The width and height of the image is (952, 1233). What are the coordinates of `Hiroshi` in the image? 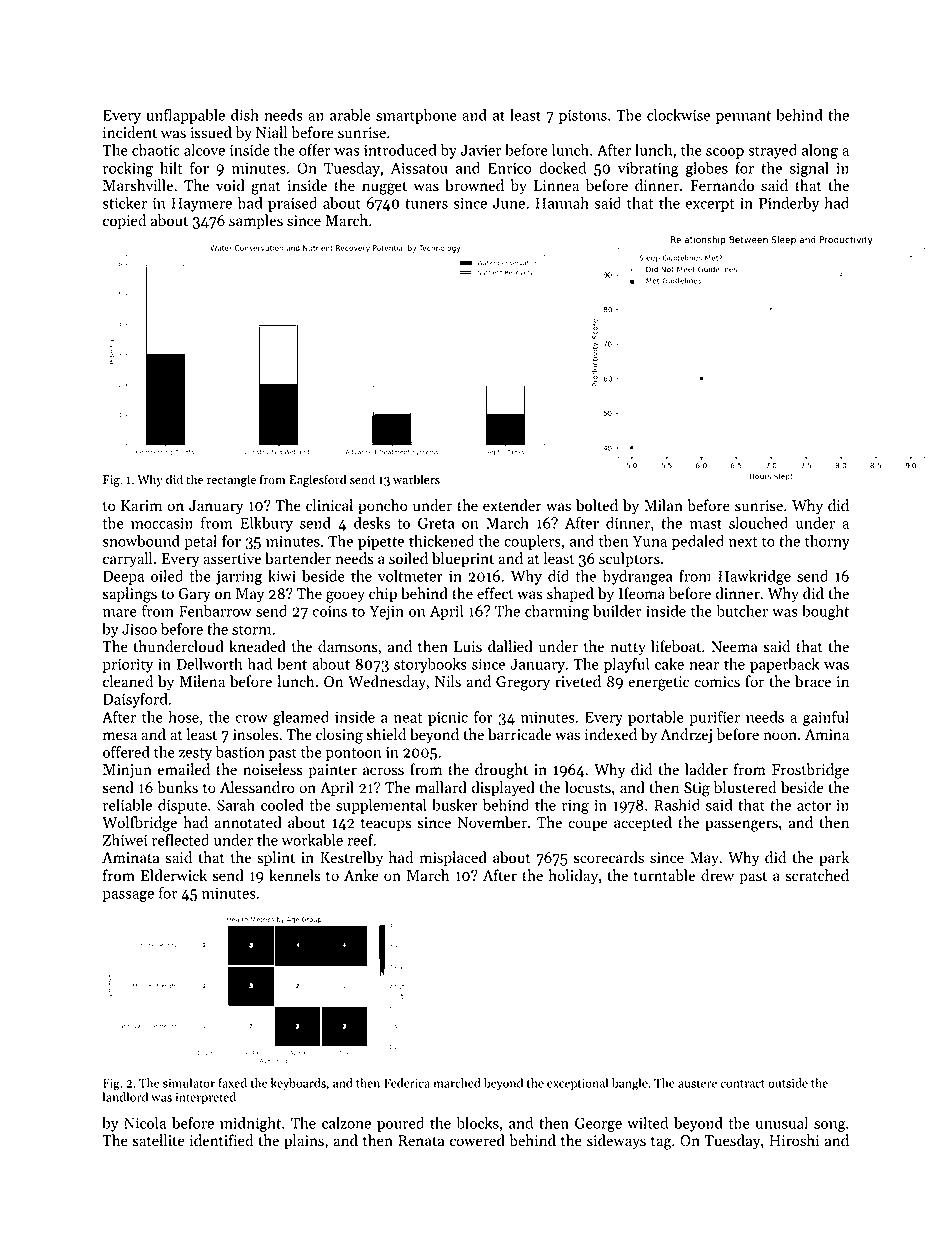 It's located at (794, 1140).
